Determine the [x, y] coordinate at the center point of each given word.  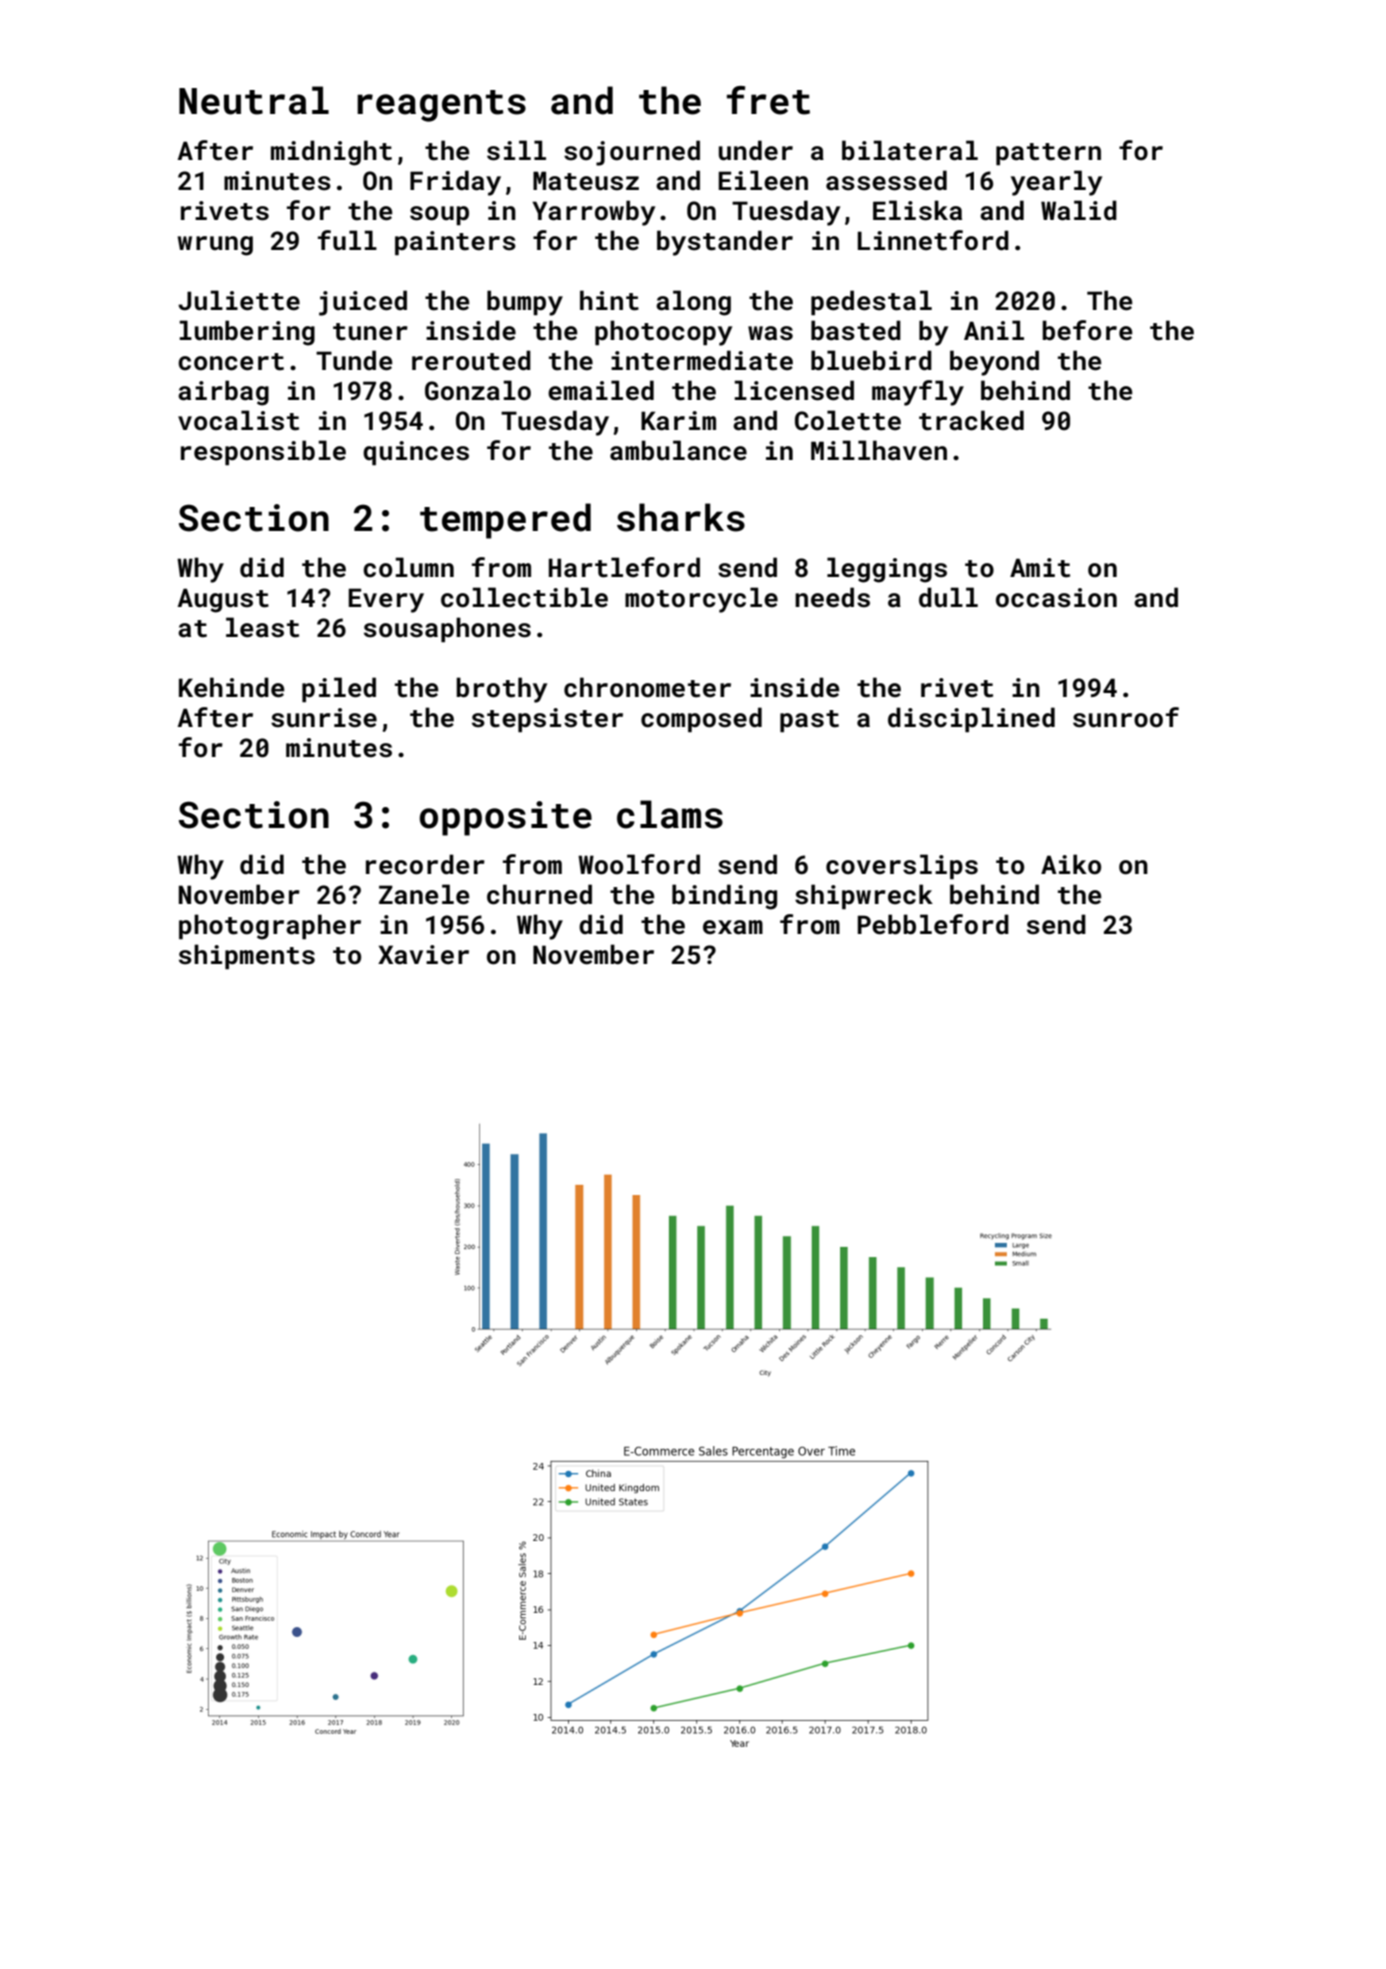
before [1087, 330]
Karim [678, 421]
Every [386, 600]
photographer [270, 927]
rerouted [471, 360]
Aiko [1071, 864]
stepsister [547, 720]
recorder [425, 864]
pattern [1048, 154]
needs [832, 597]
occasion [1056, 598]
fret [768, 100]
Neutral [254, 100]
